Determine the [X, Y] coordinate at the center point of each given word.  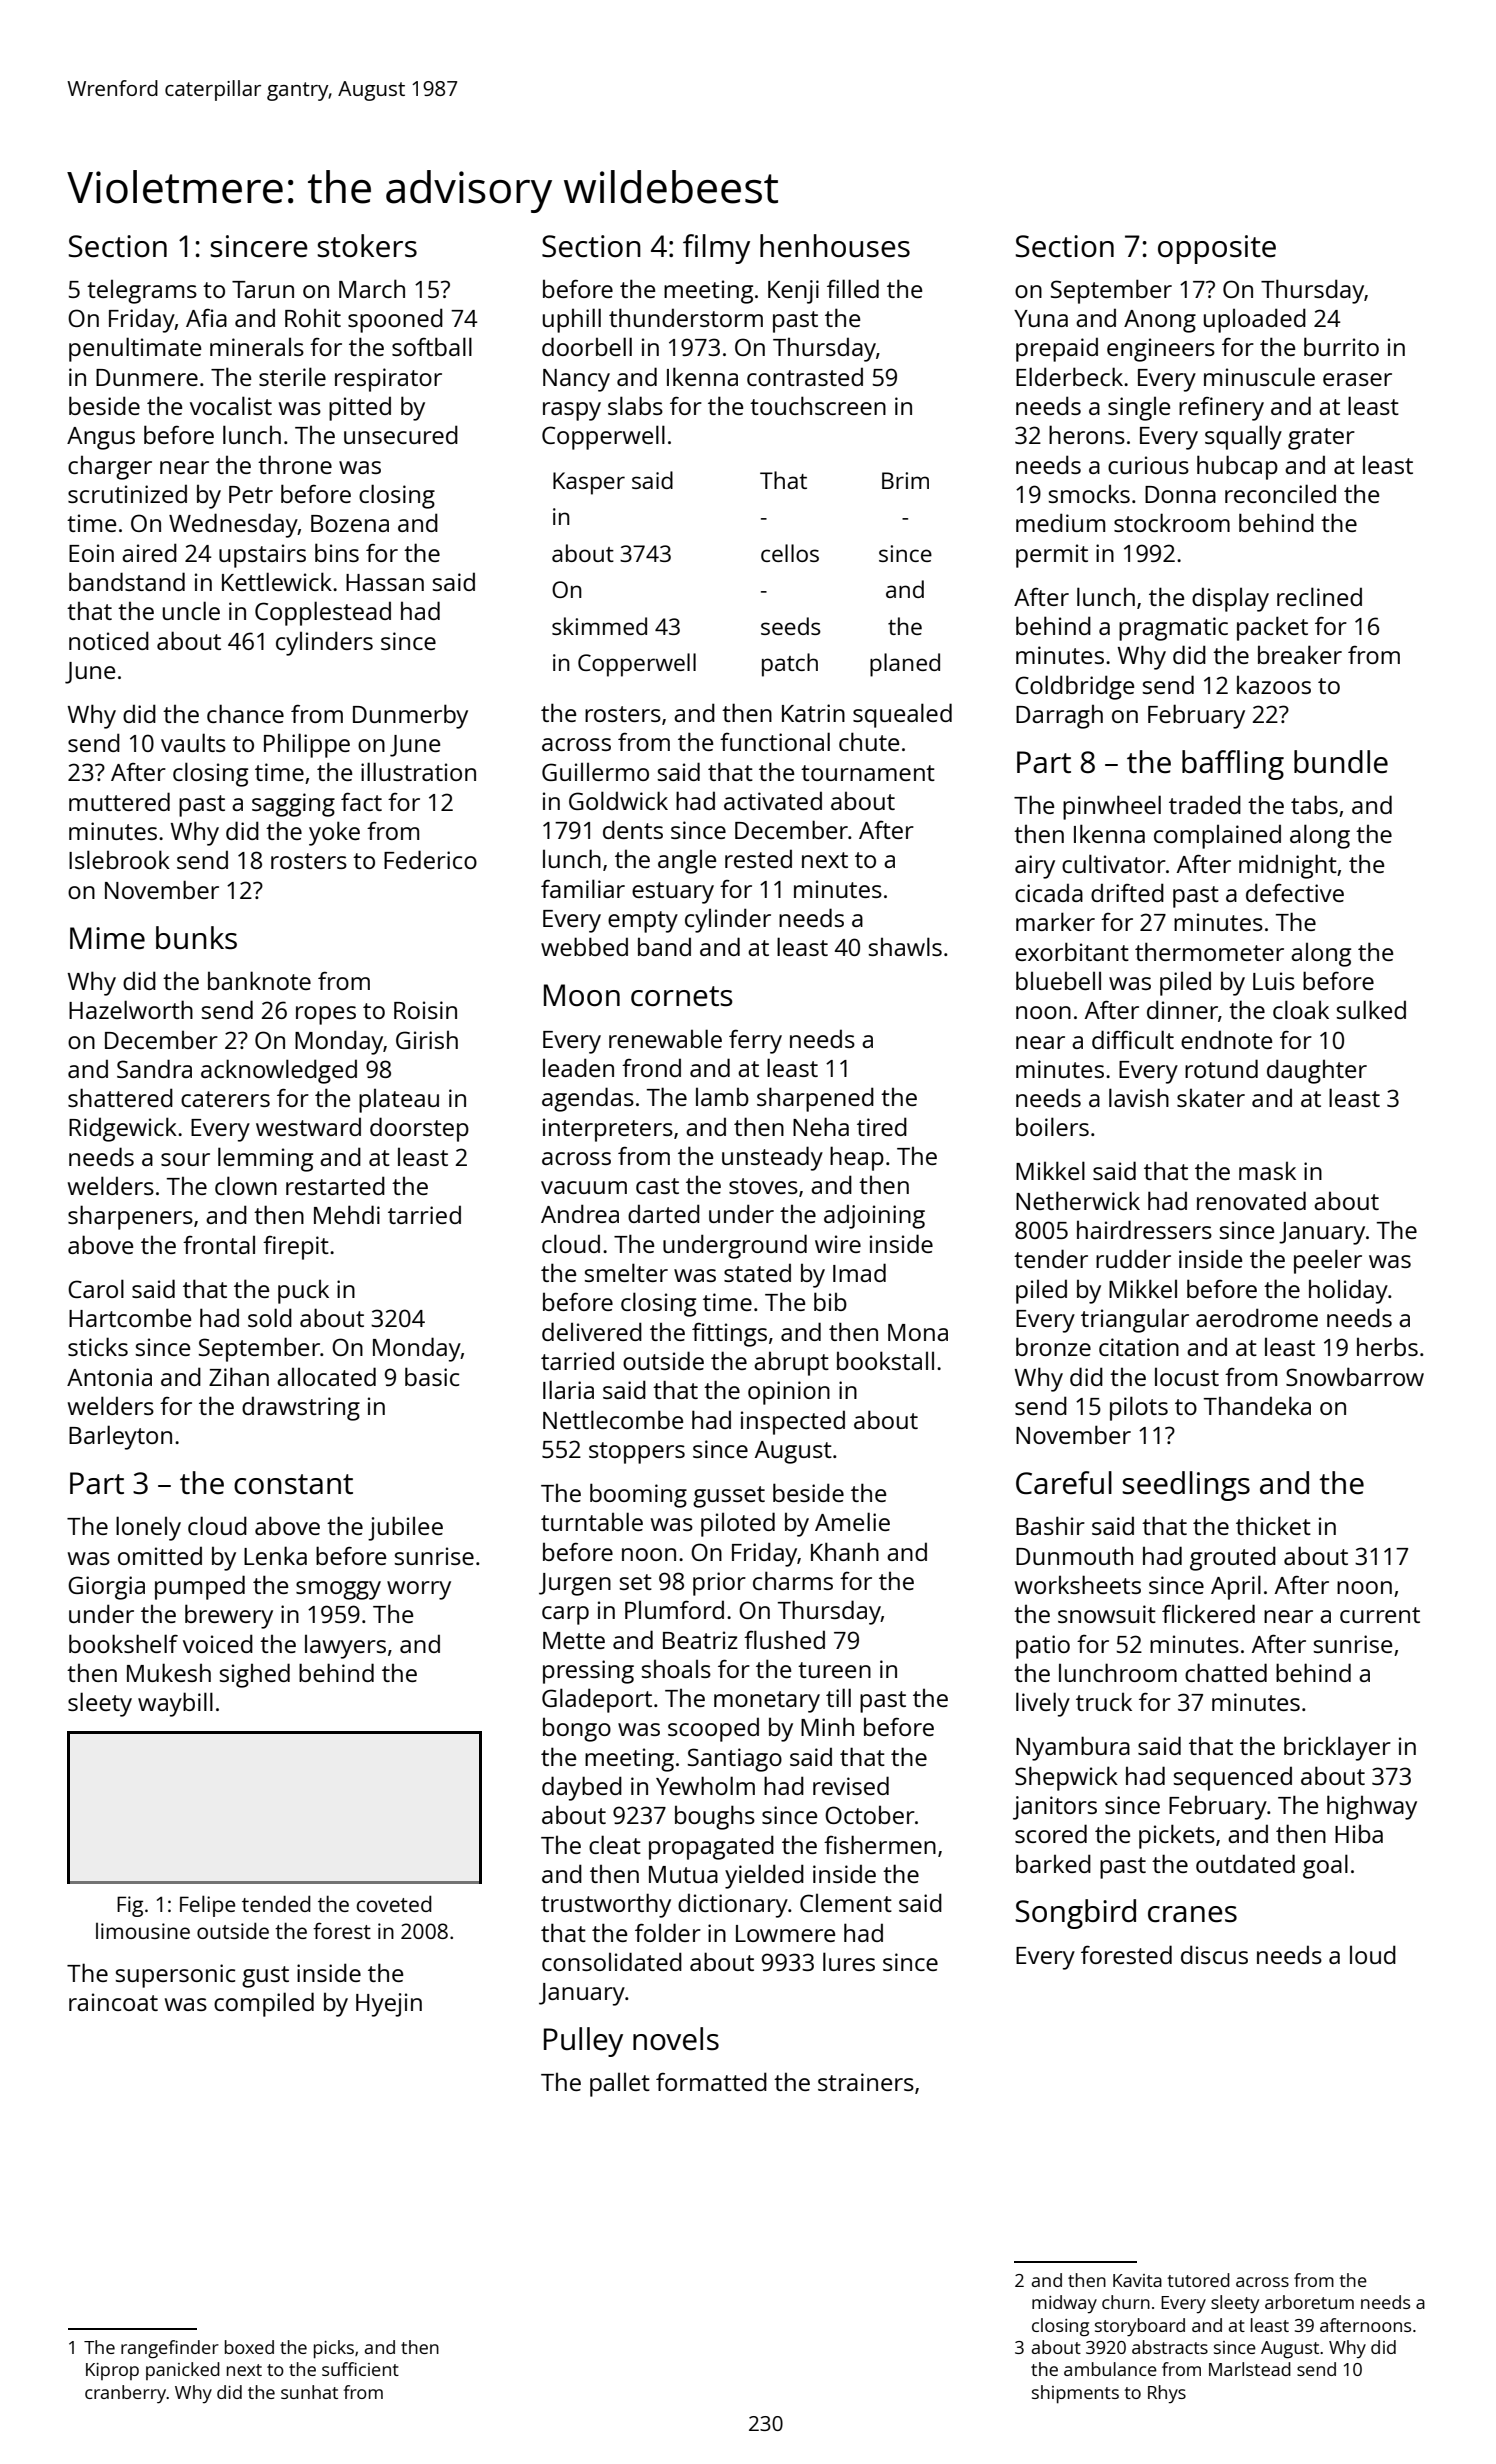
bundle [1341, 762]
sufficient [360, 2369]
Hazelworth [131, 1009]
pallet [620, 2085]
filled [853, 288]
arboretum [1309, 2302]
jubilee [405, 1528]
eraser [1357, 379]
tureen [834, 1670]
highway [1372, 1807]
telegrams [142, 292]
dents [633, 829]
